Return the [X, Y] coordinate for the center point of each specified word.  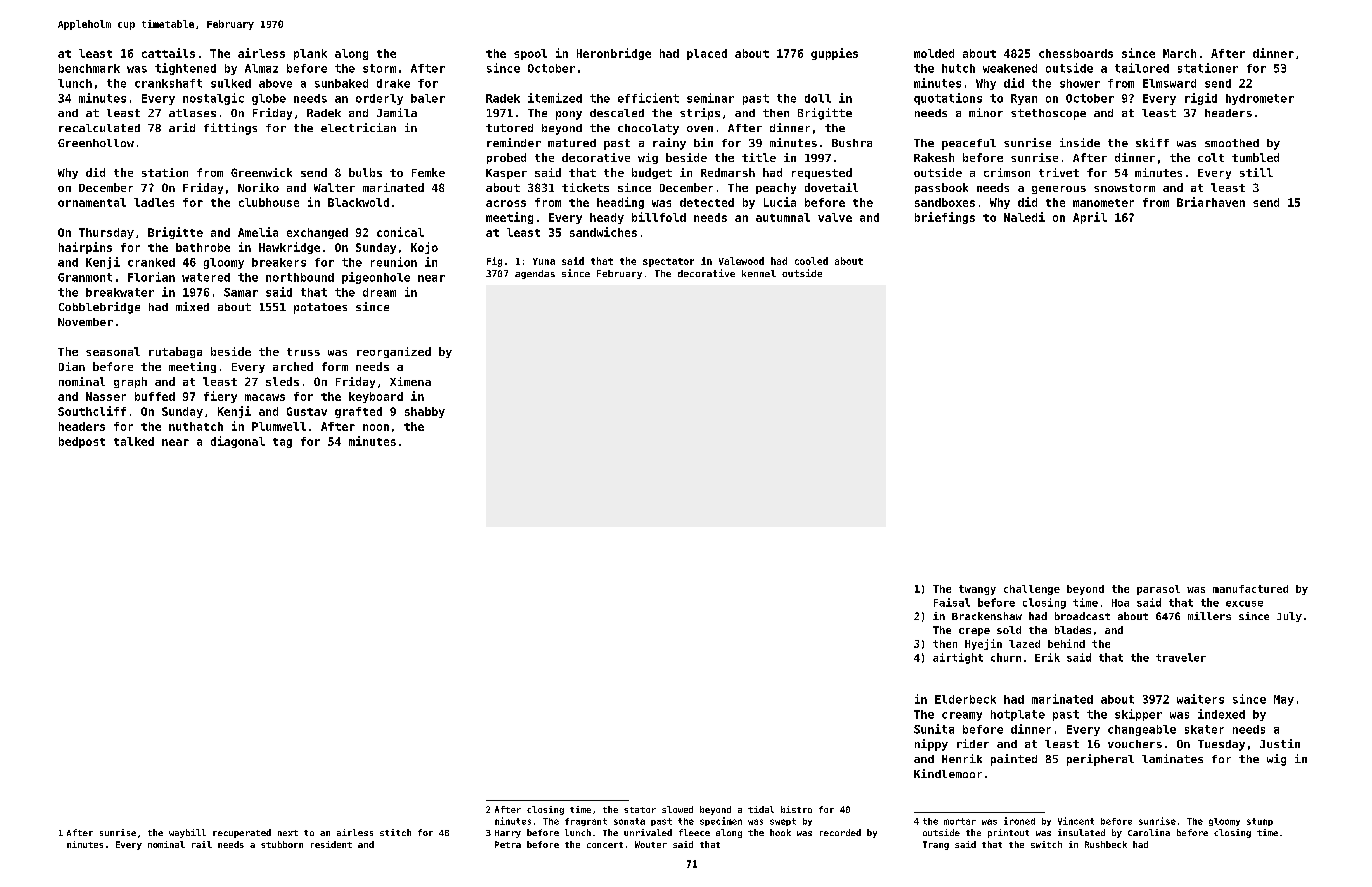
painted [1014, 760]
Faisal [952, 602]
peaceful [969, 144]
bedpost [82, 442]
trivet [1059, 172]
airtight [958, 658]
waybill [187, 833]
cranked [151, 262]
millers [1209, 616]
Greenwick [261, 172]
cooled [811, 261]
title [759, 157]
